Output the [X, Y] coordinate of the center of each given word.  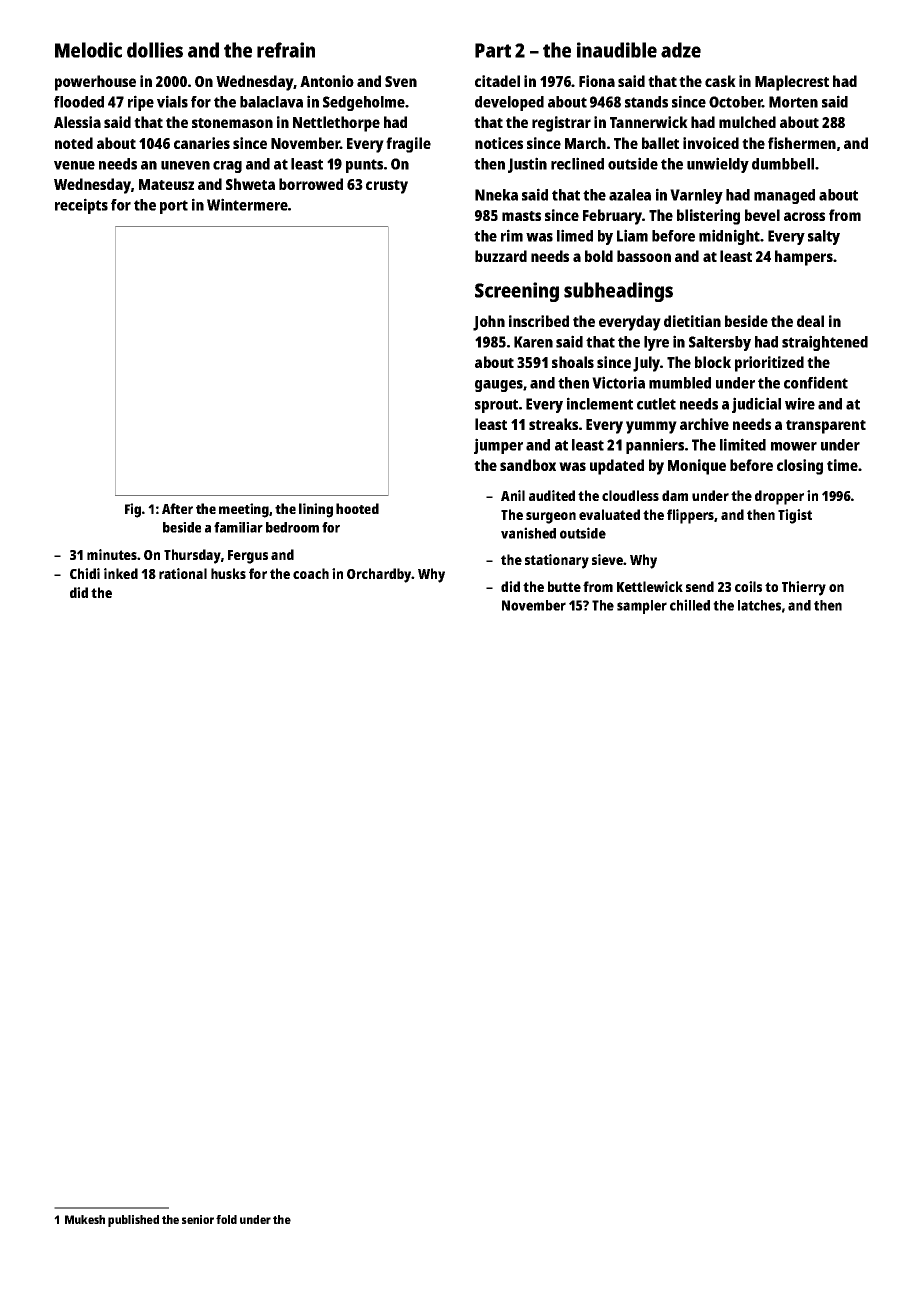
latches [759, 605]
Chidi [85, 573]
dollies [155, 50]
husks [228, 573]
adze [681, 50]
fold [226, 1219]
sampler [642, 607]
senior [198, 1219]
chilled [690, 605]
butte [564, 586]
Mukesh [85, 1219]
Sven [401, 81]
